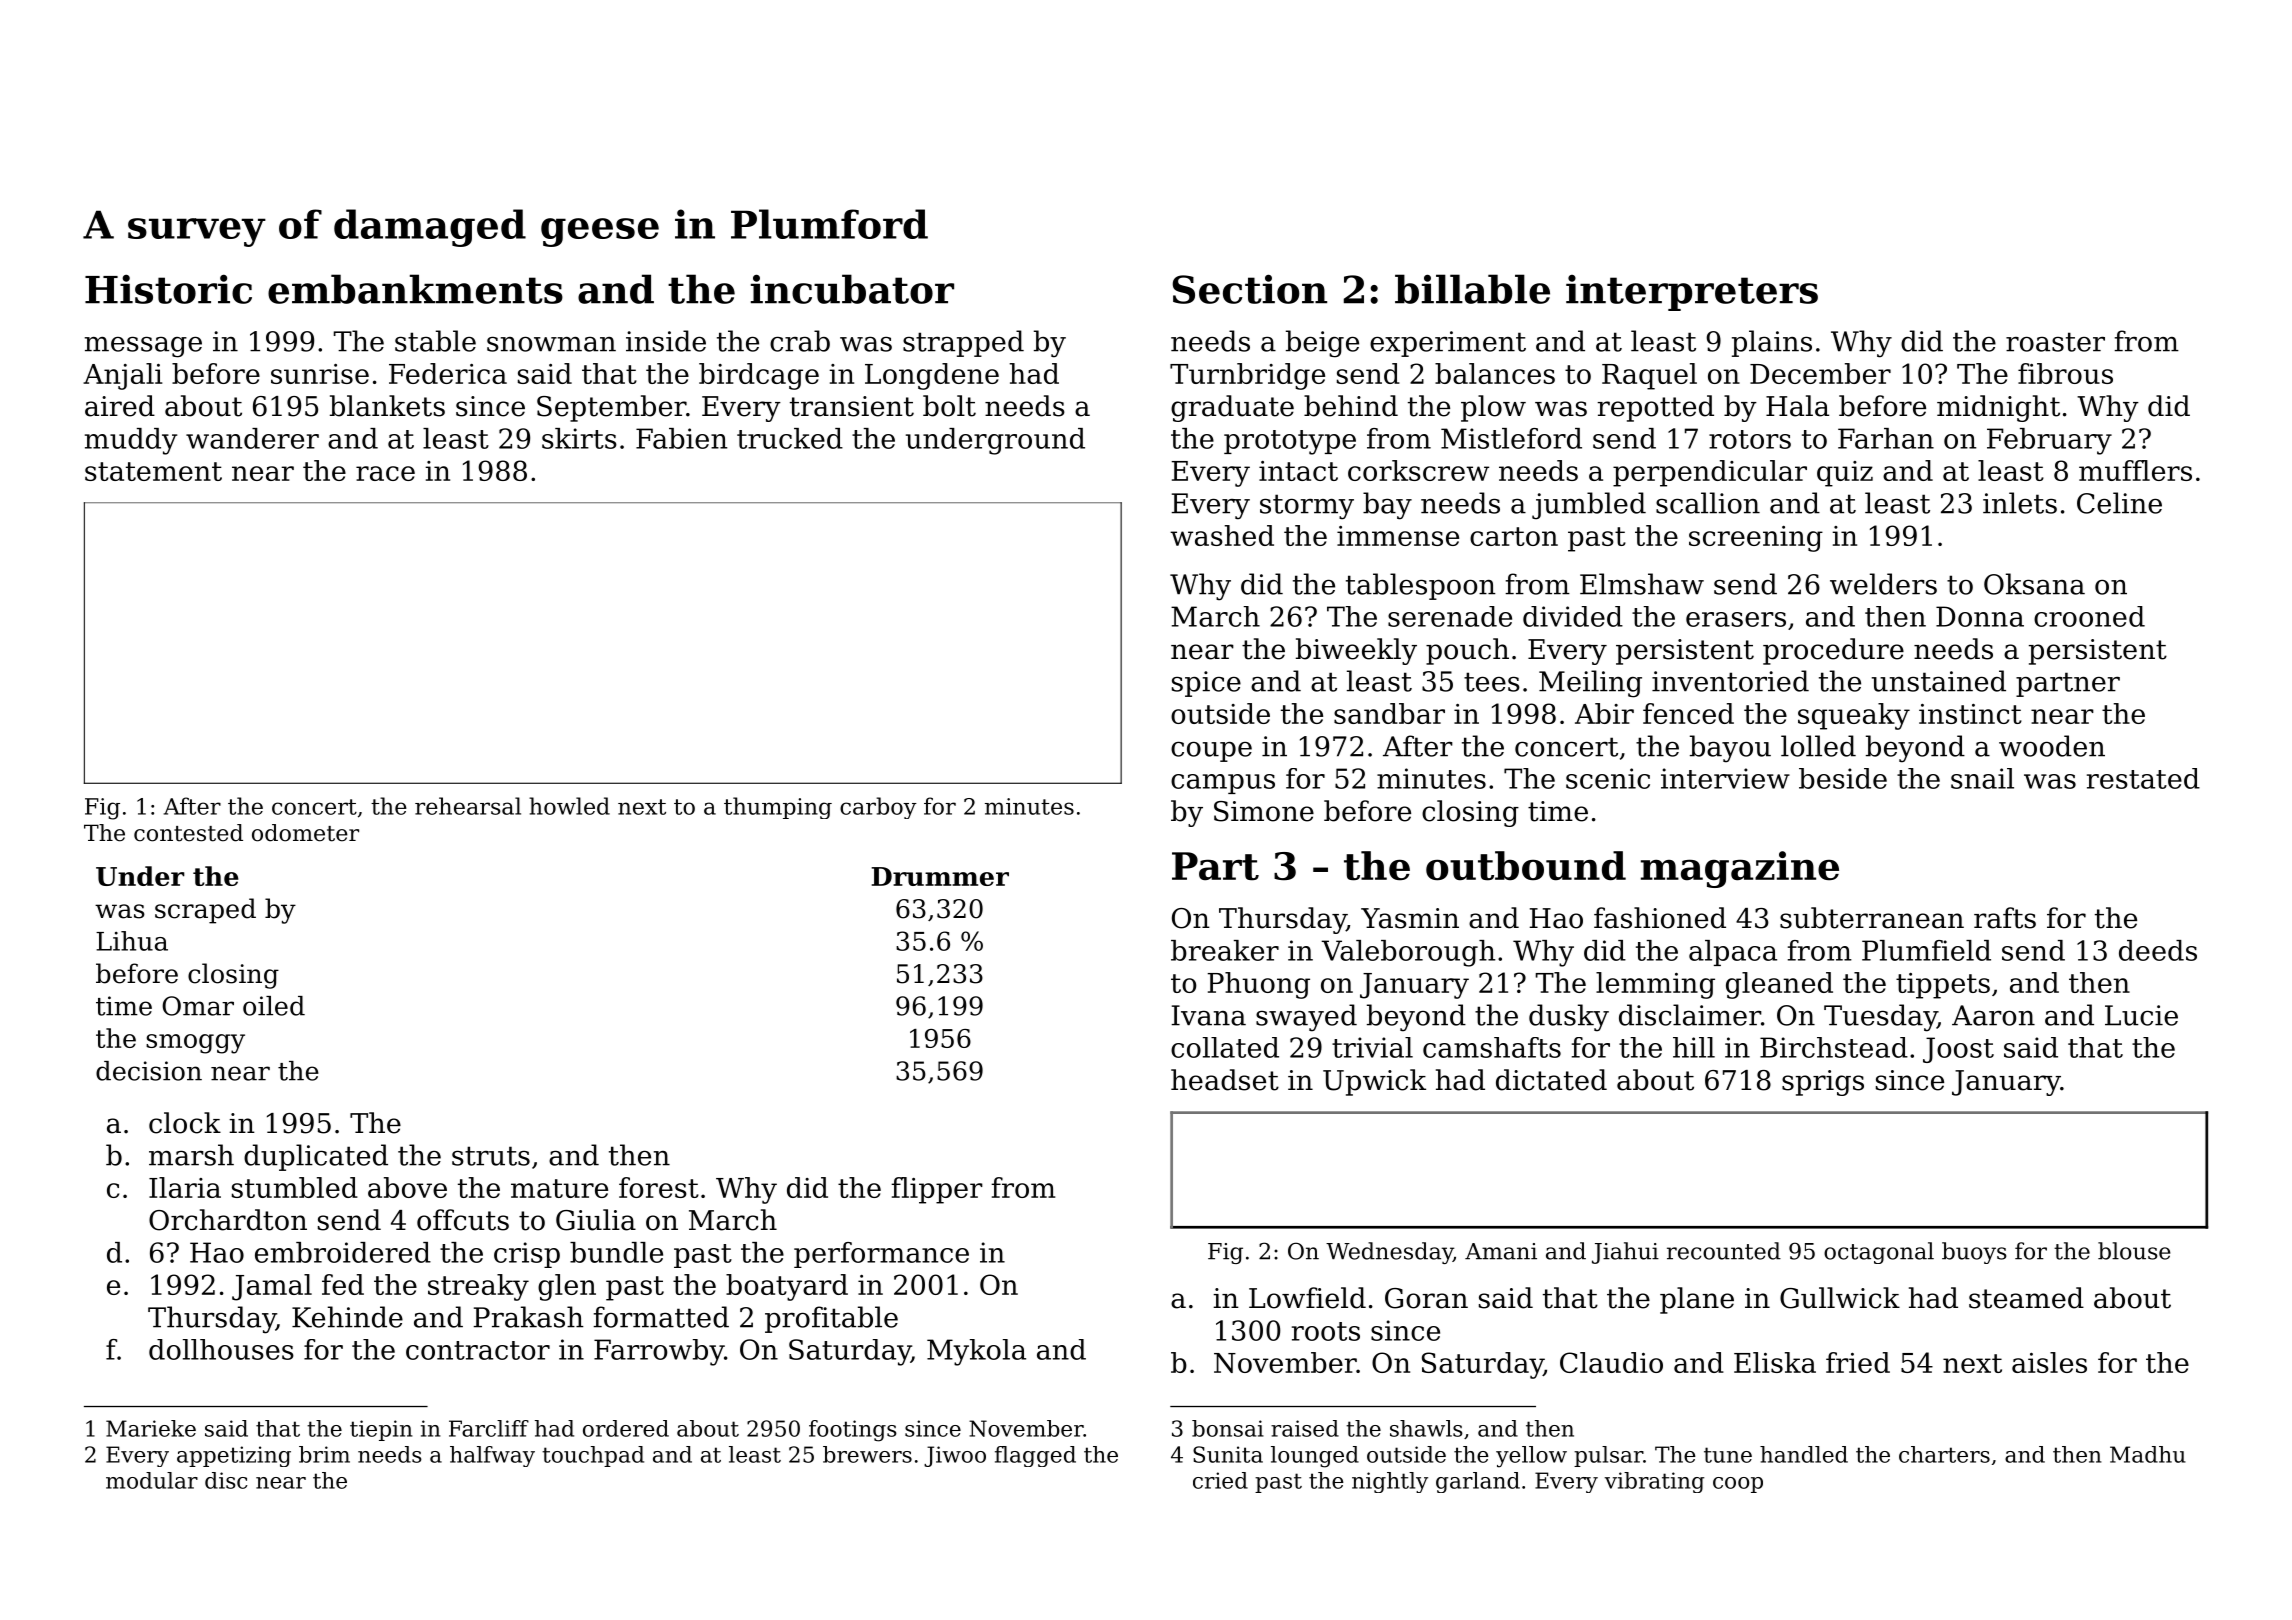  Describe the element at coordinates (1467, 651) in the screenshot. I see `pouch` at that location.
